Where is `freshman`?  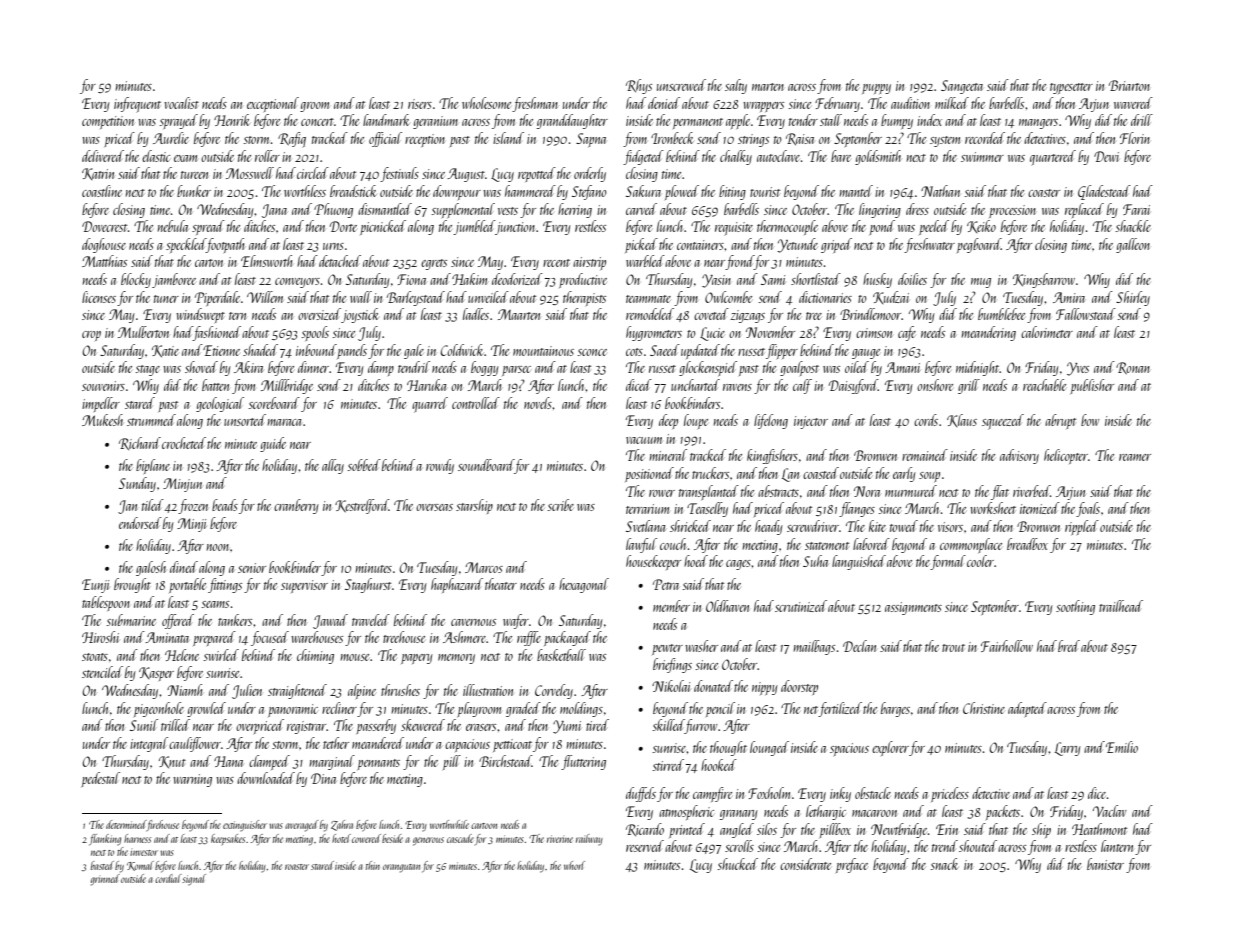 freshman is located at coordinates (535, 104).
